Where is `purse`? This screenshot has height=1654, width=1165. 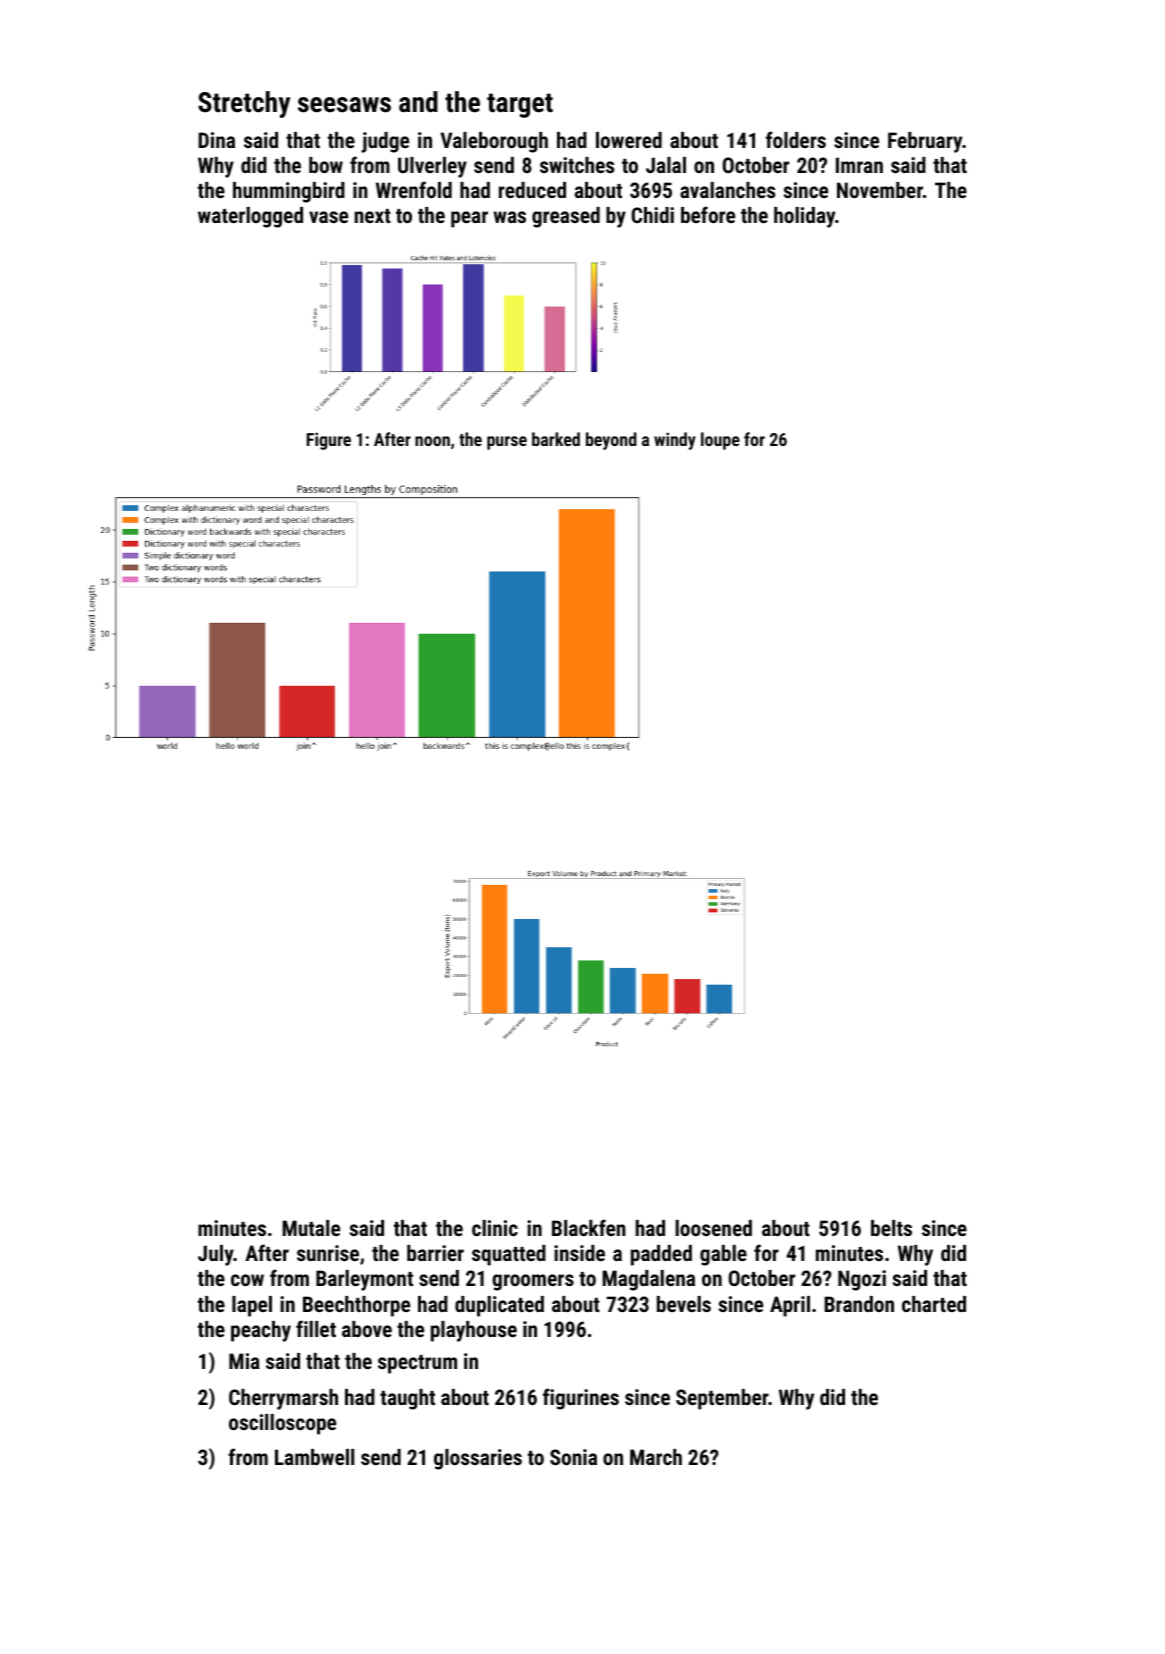 purse is located at coordinates (507, 443).
